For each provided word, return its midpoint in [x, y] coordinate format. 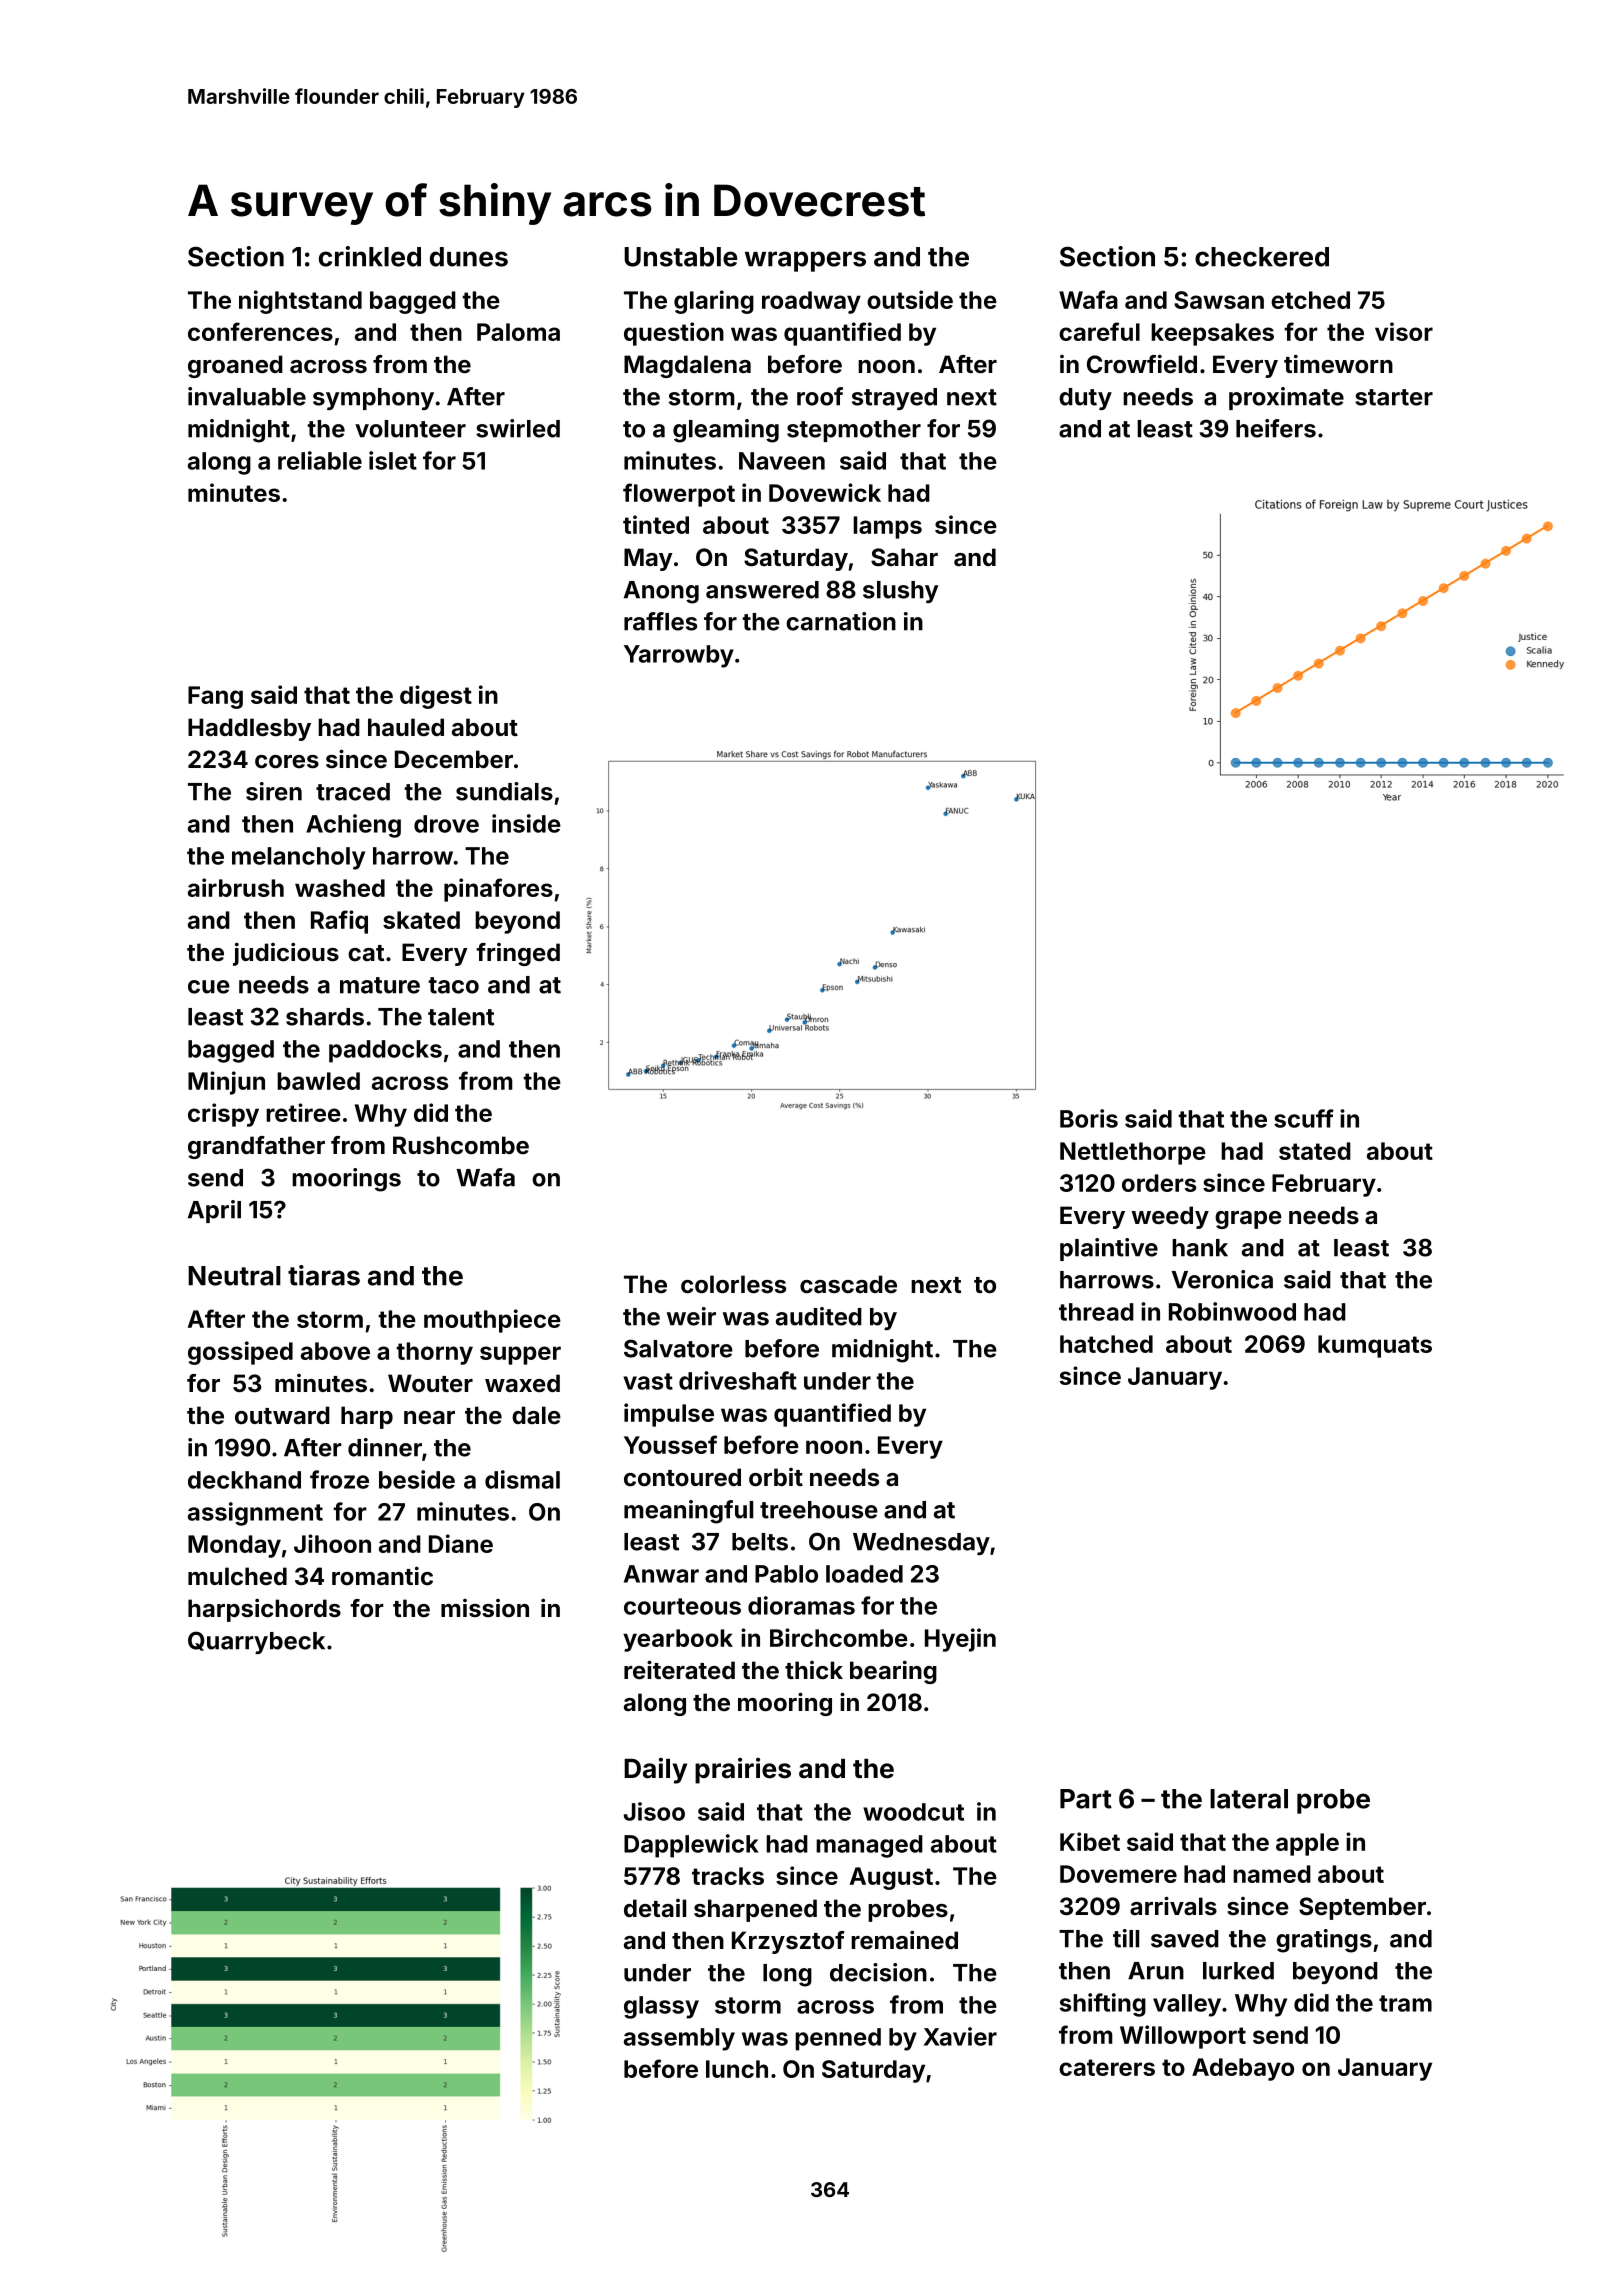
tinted [656, 524]
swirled [518, 428]
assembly [679, 2039]
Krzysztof [788, 1942]
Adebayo [1243, 2069]
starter [1394, 397]
